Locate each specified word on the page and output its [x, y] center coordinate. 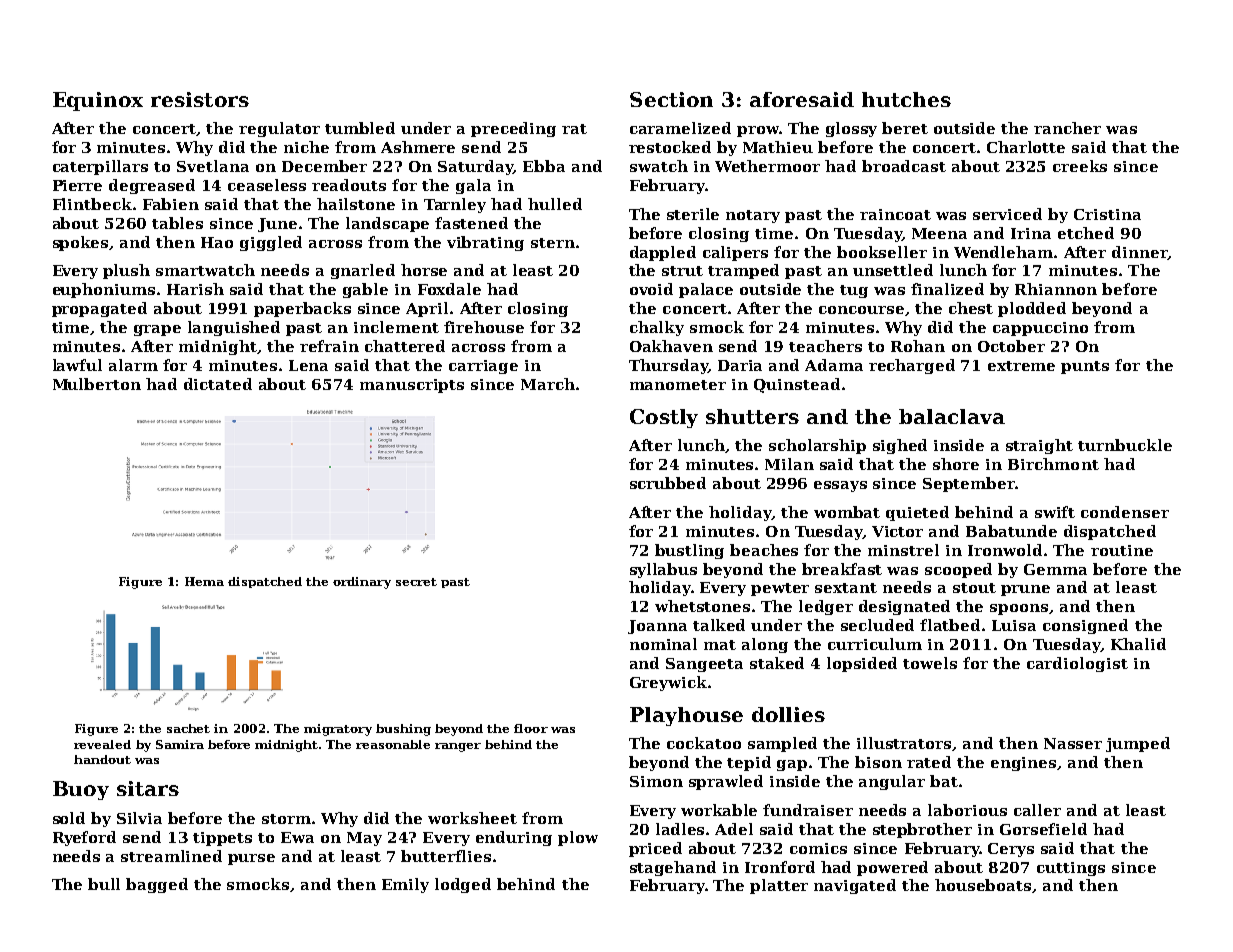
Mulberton [97, 384]
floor [531, 728]
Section [671, 99]
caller [1037, 810]
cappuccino [1040, 329]
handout [102, 759]
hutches [906, 99]
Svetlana [213, 166]
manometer [678, 385]
